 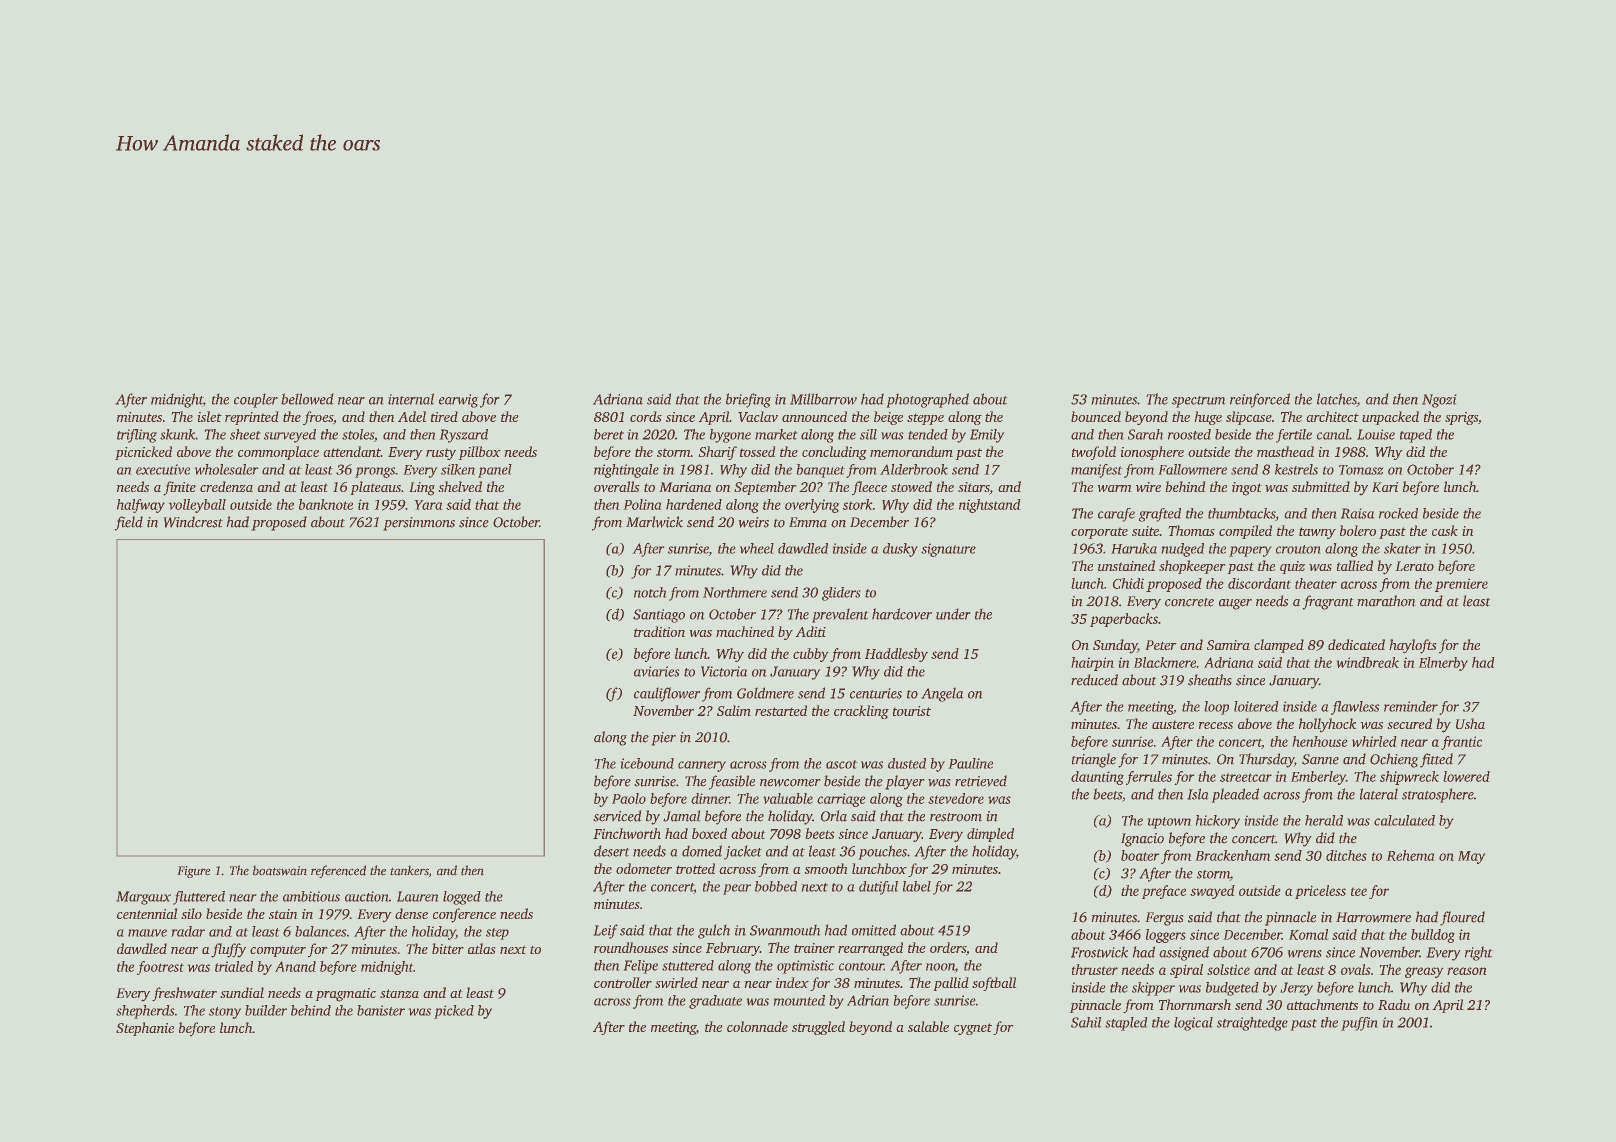 What do you see at coordinates (1368, 662) in the screenshot?
I see `windbreak` at bounding box center [1368, 662].
